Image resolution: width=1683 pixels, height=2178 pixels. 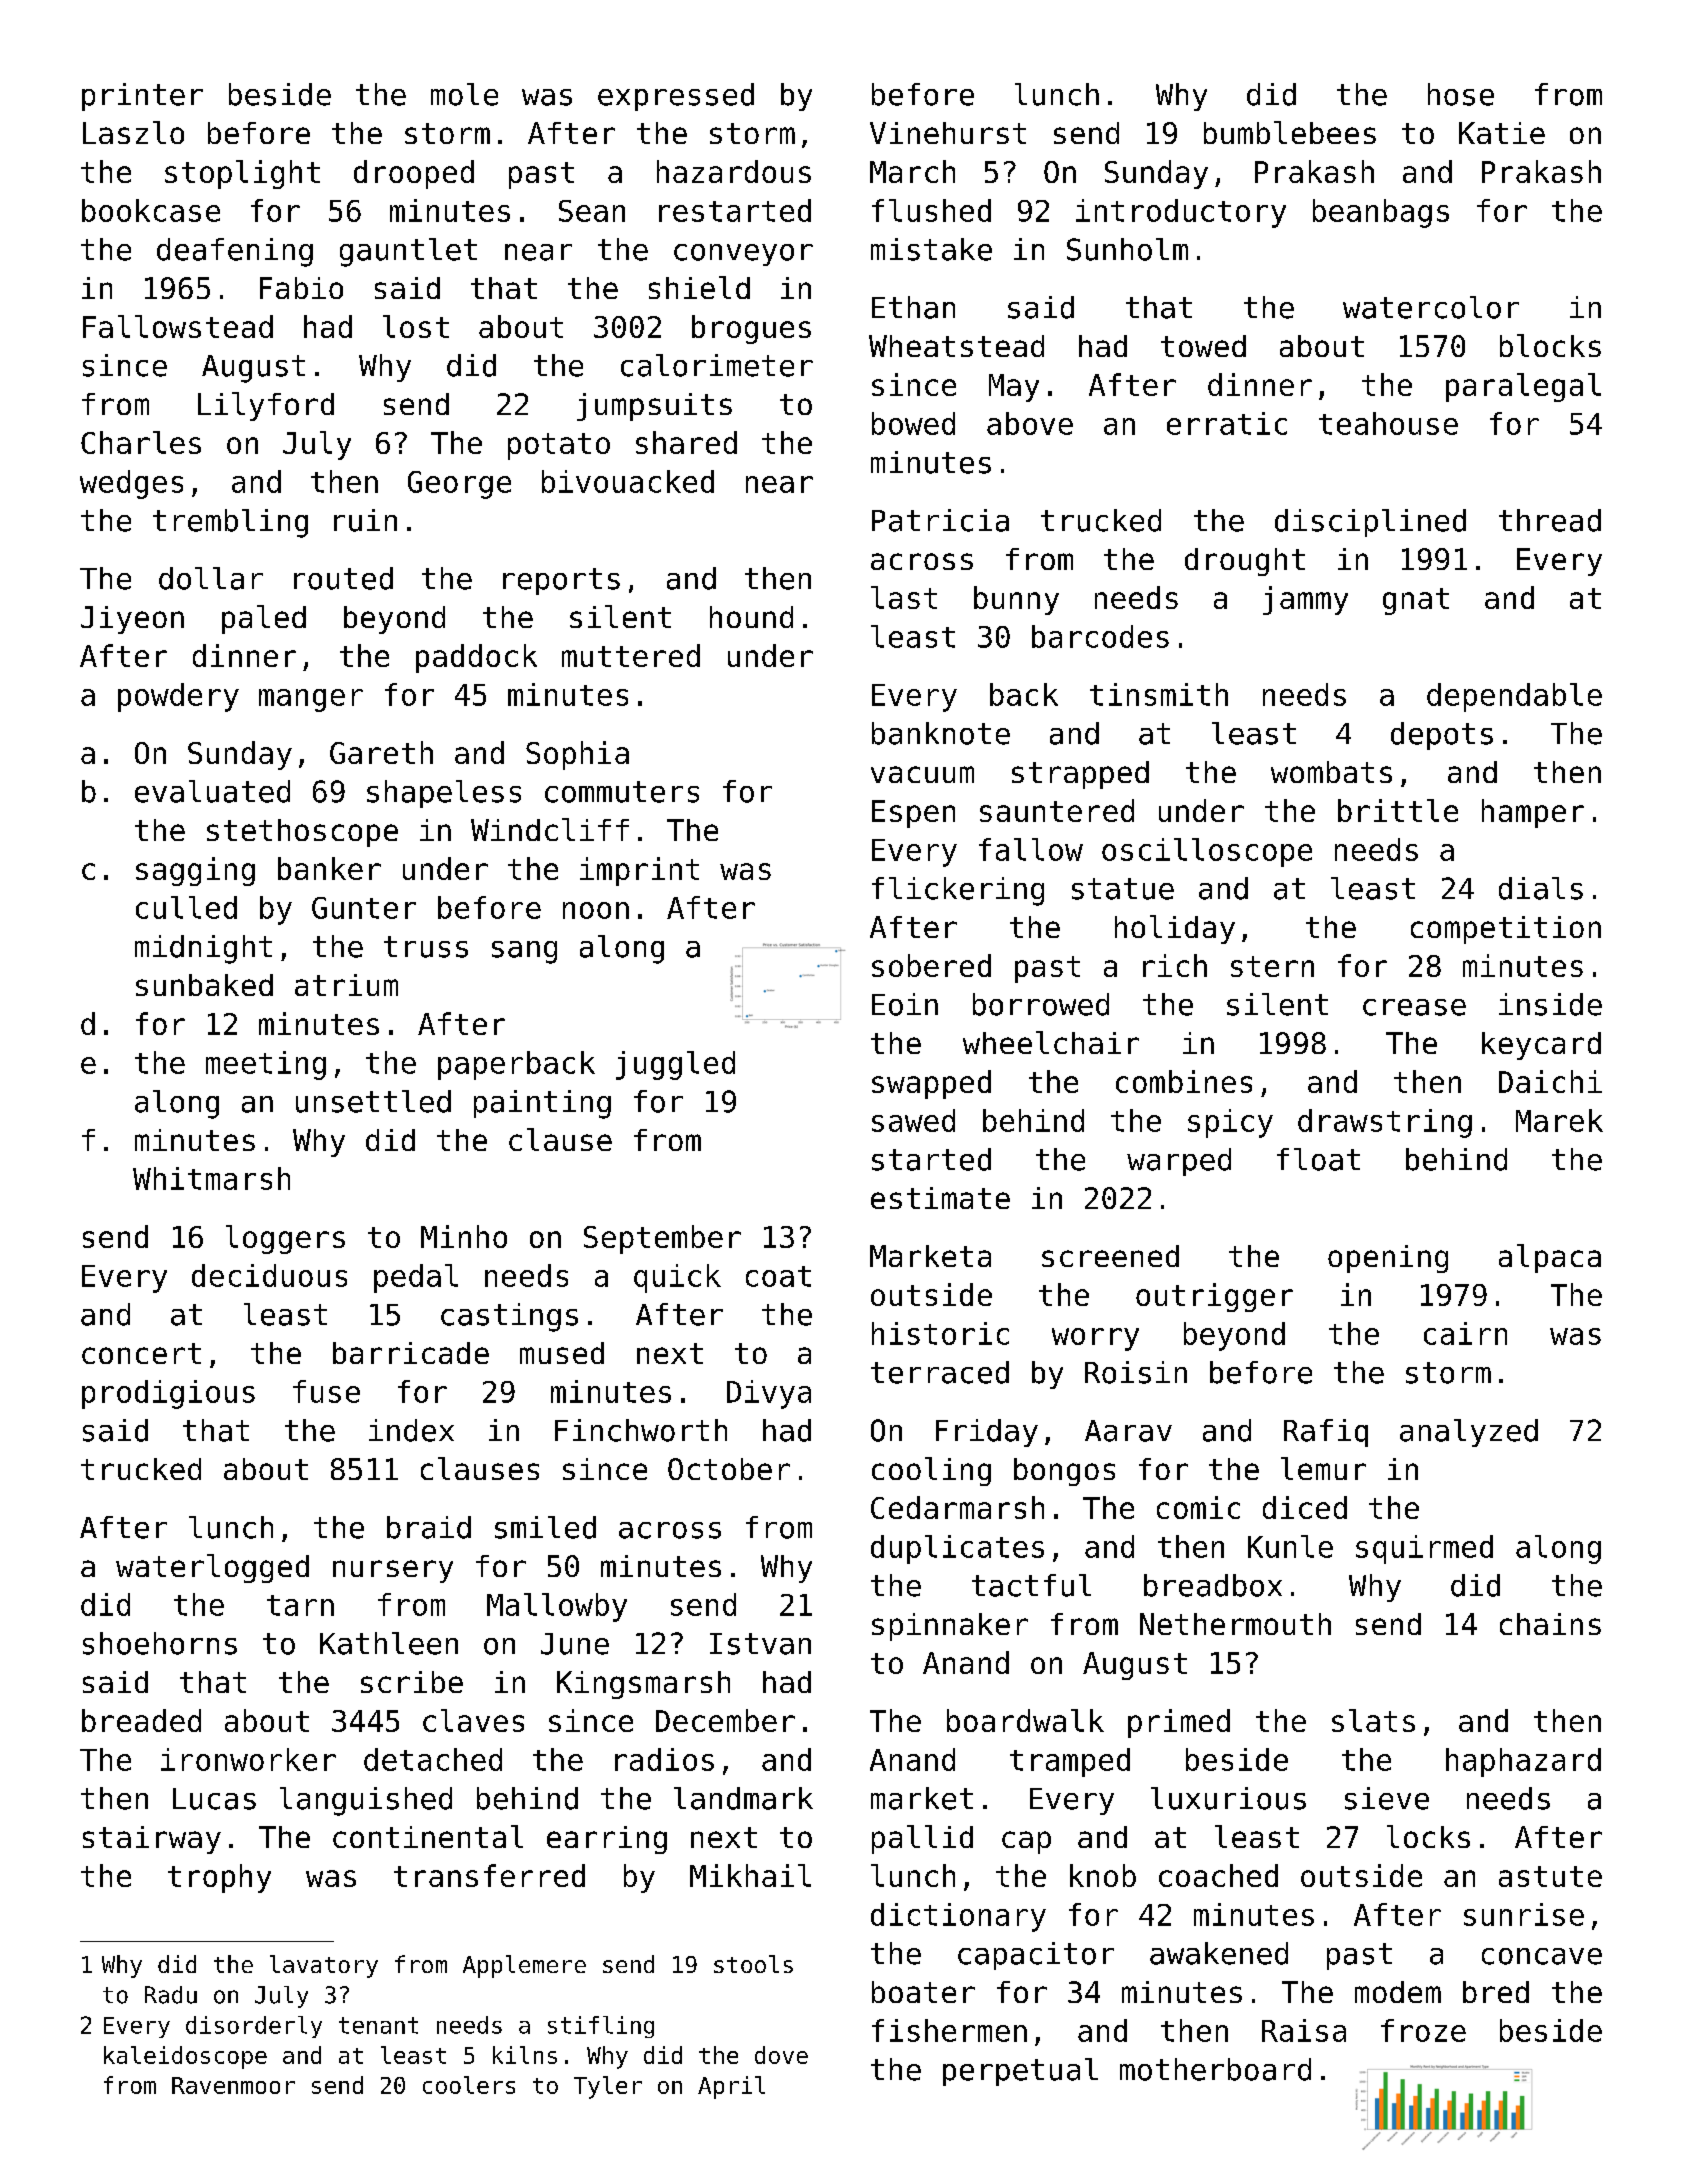 What do you see at coordinates (464, 1236) in the screenshot?
I see `Minho` at bounding box center [464, 1236].
